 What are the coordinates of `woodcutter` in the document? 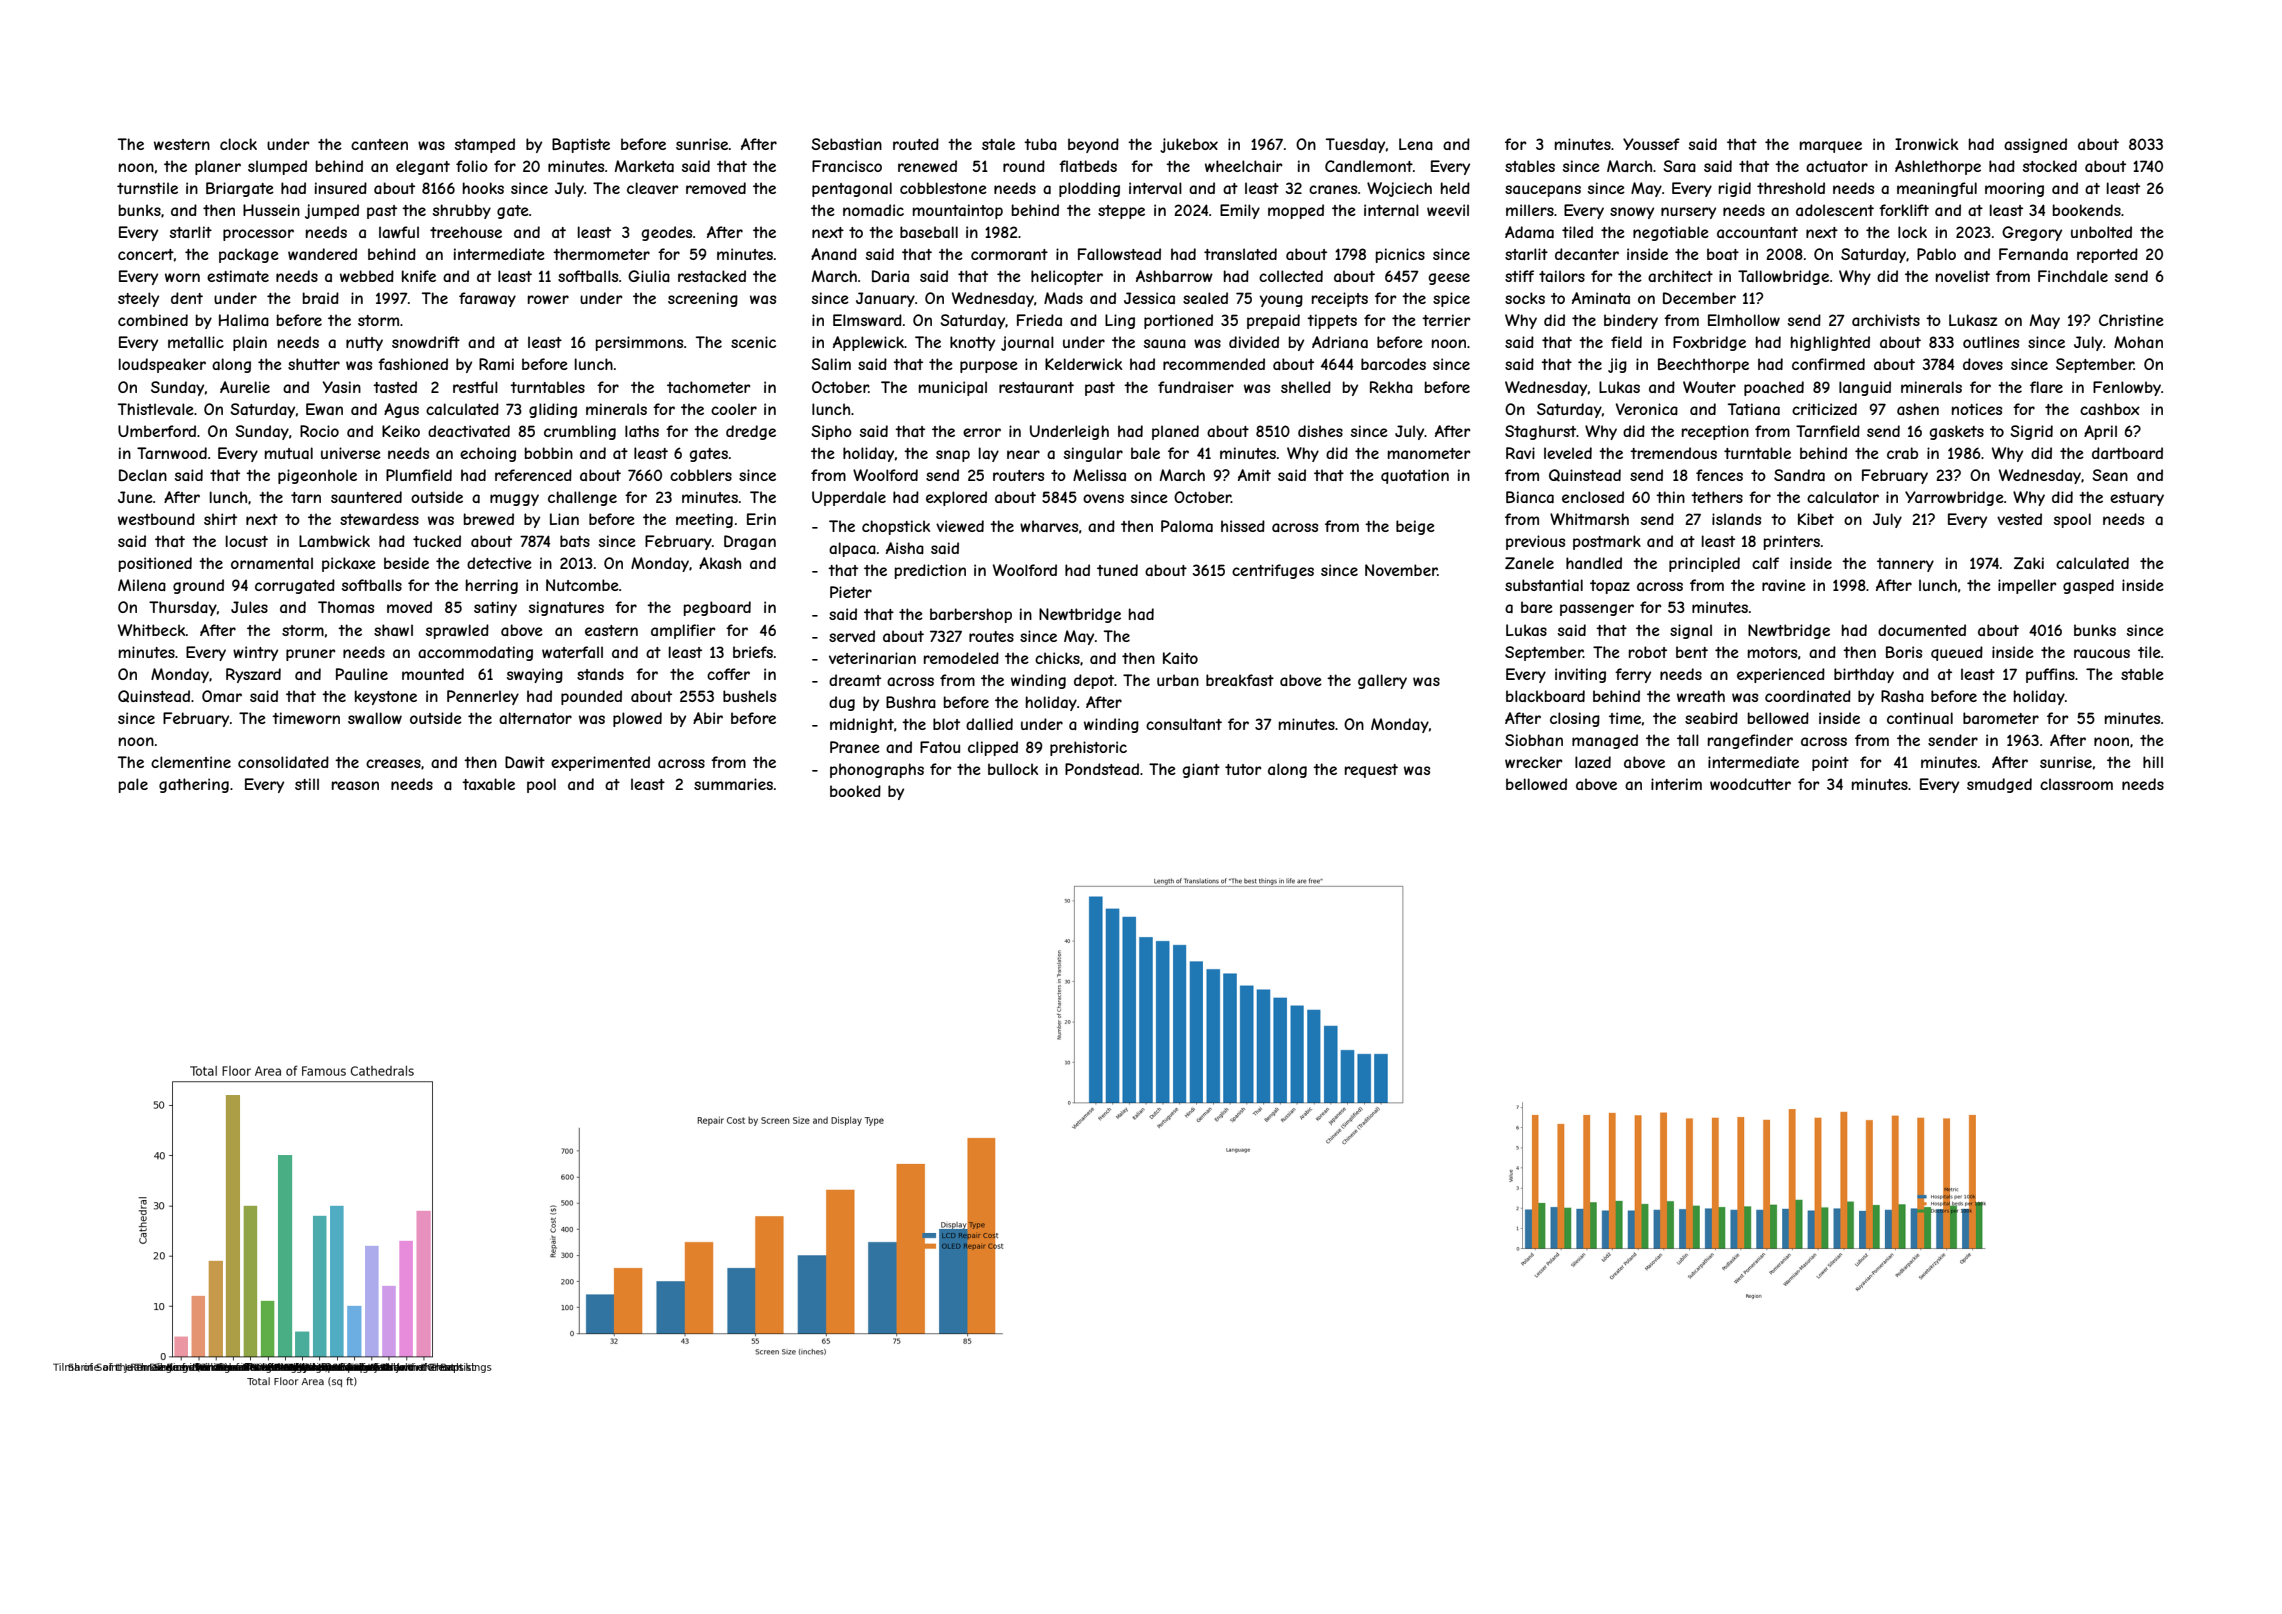 It's located at (1750, 784).
